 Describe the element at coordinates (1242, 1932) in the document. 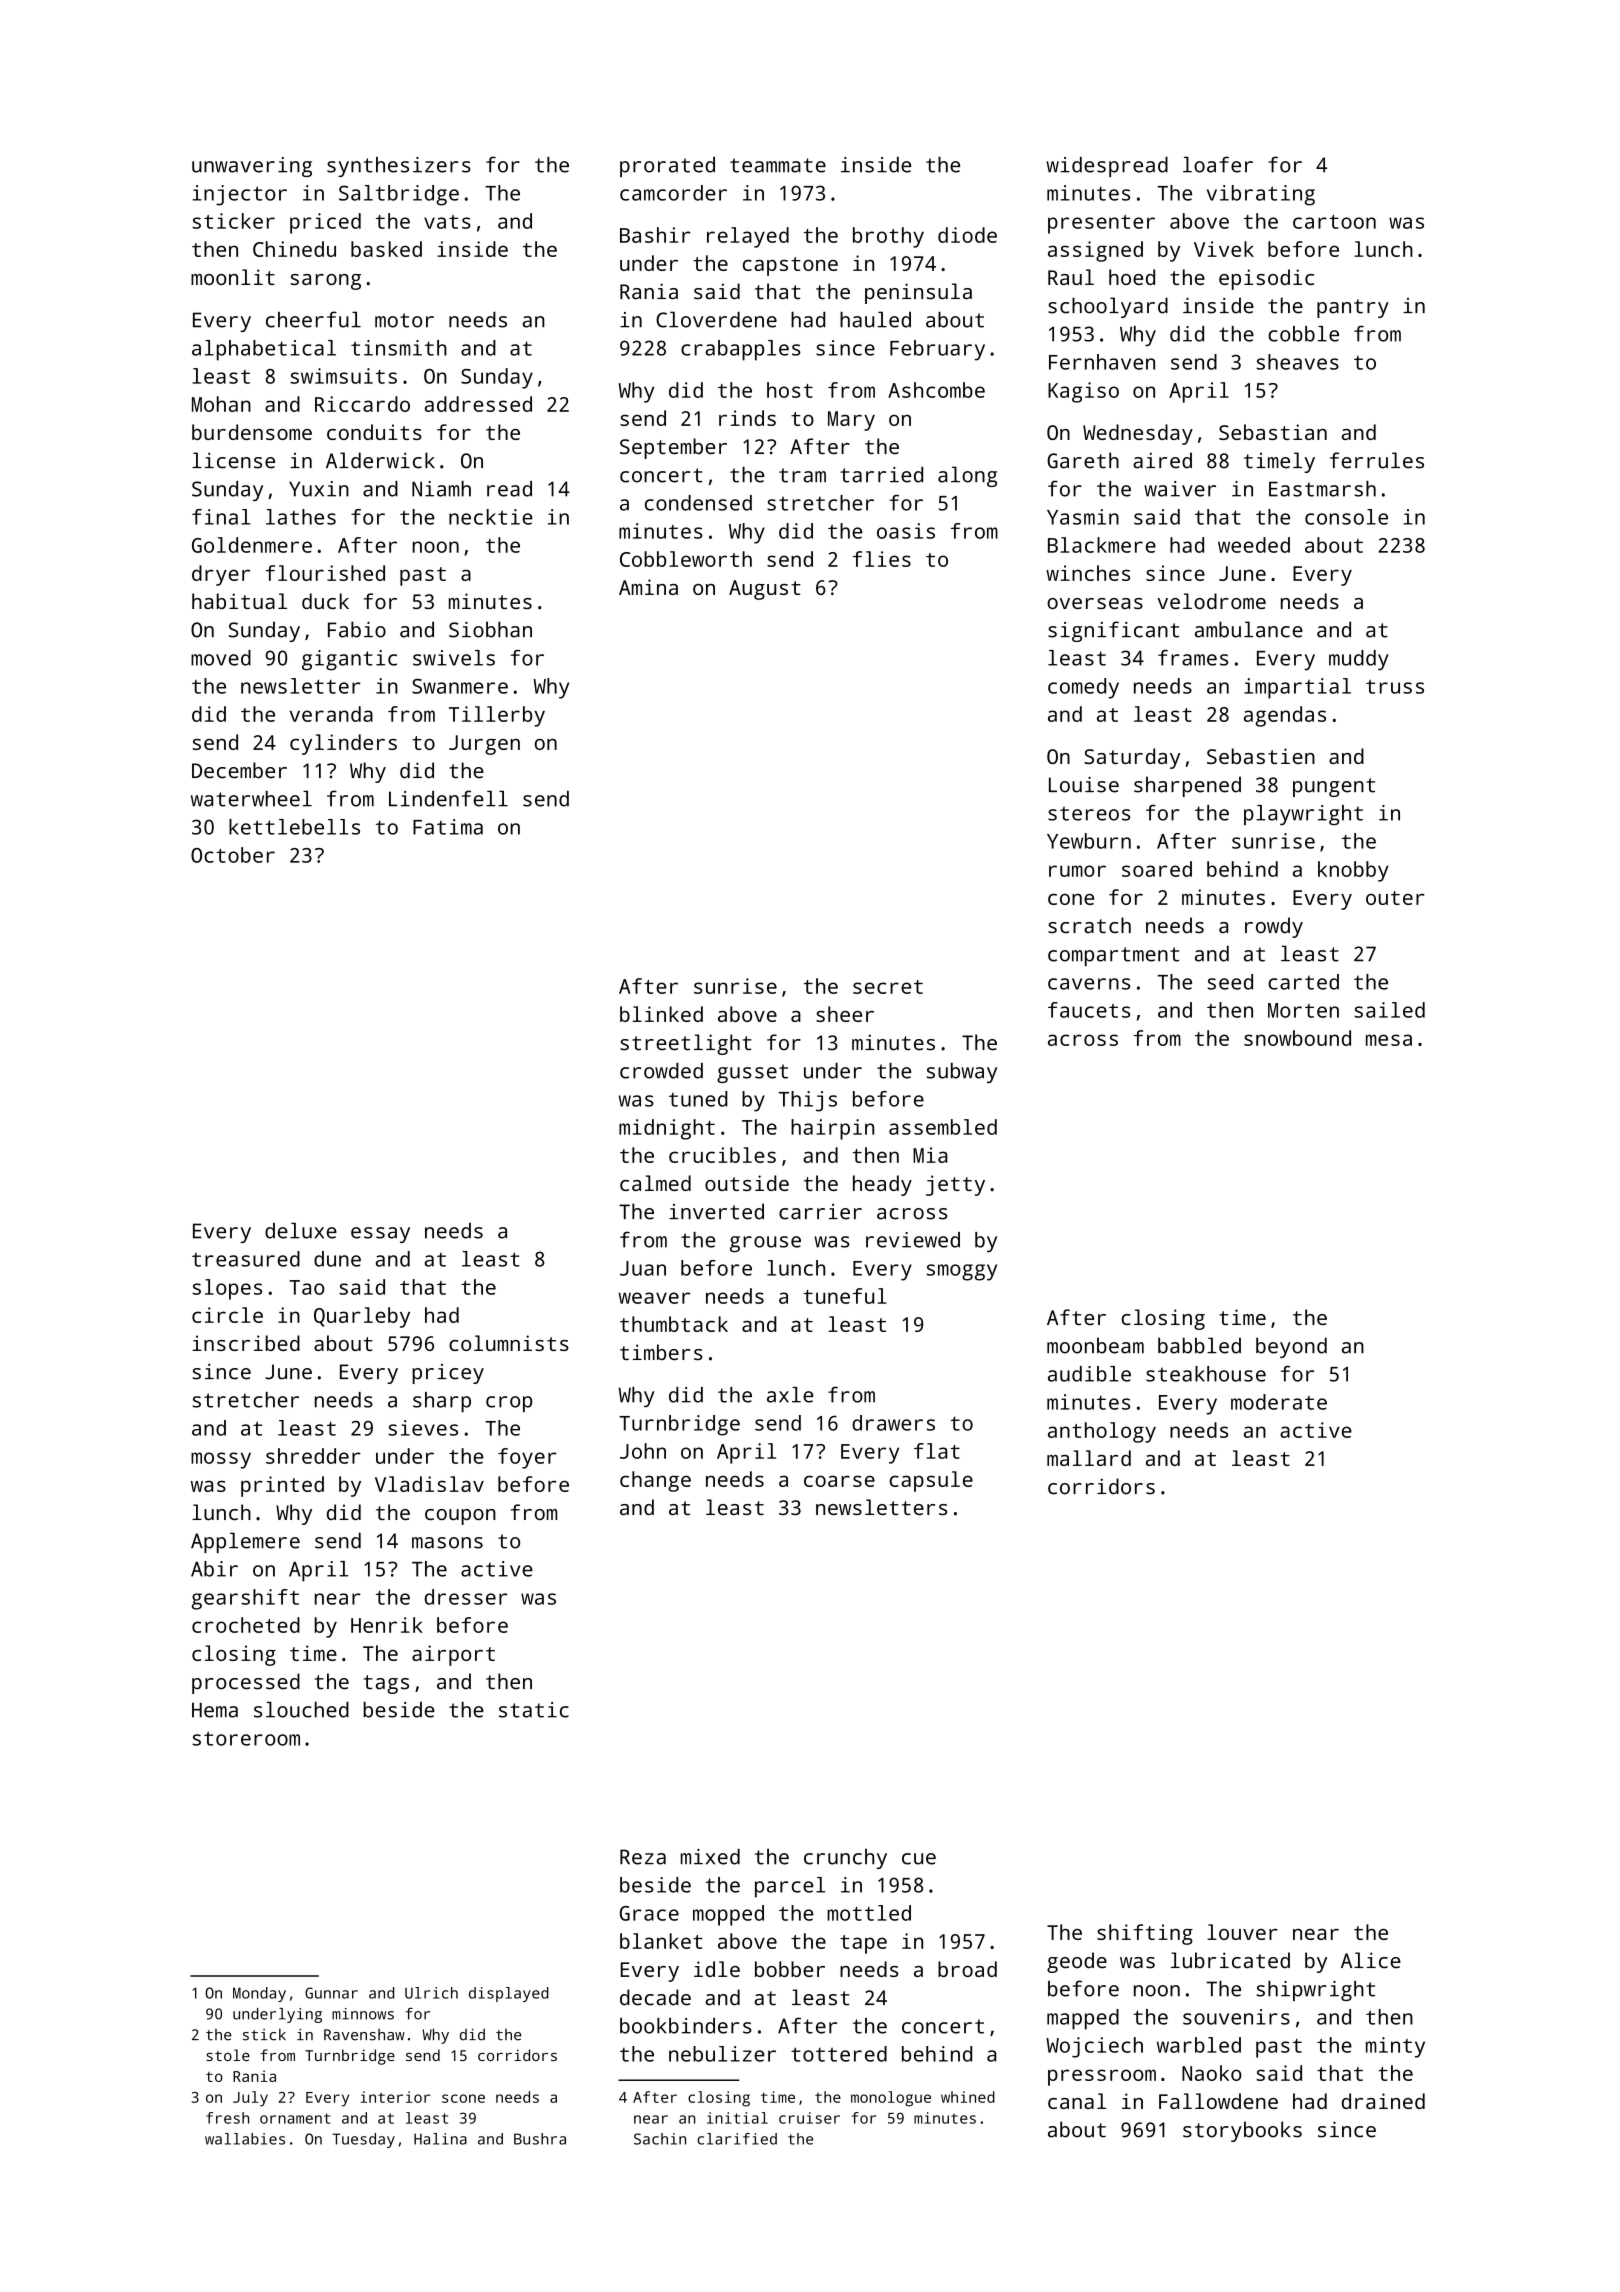

I see `louver` at that location.
